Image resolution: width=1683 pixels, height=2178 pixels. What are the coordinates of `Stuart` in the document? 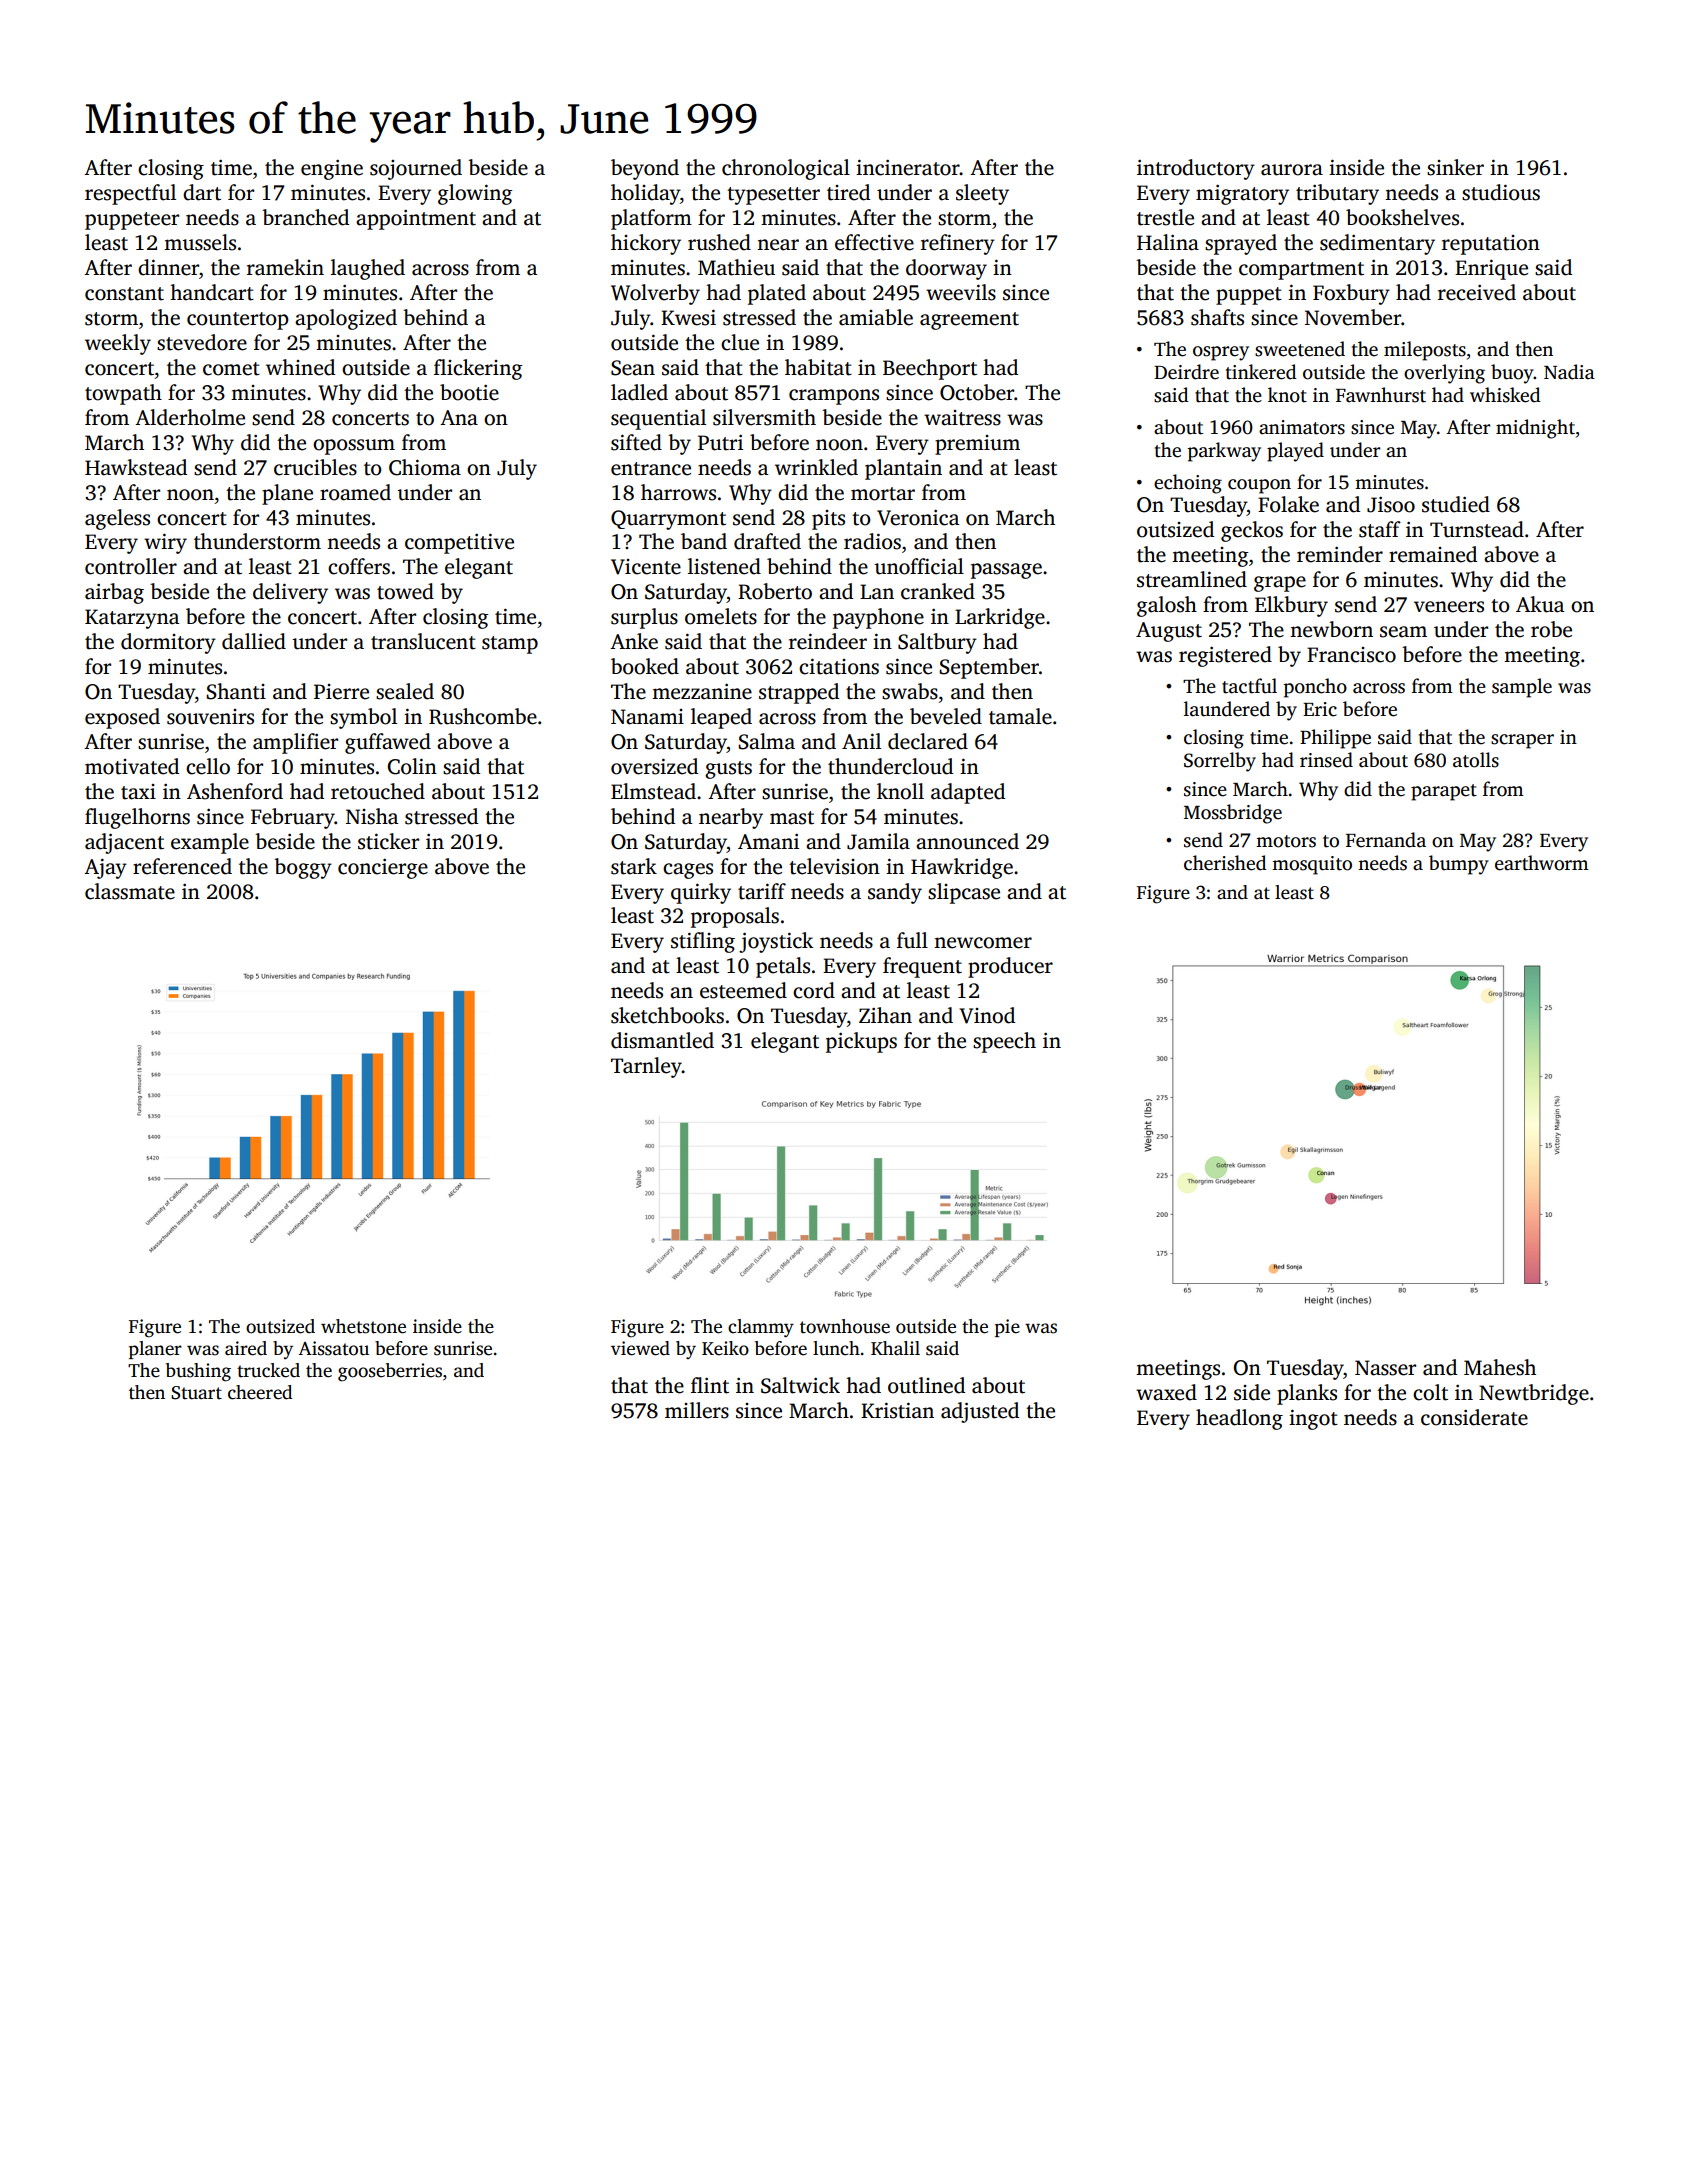 It's located at (196, 1393).
